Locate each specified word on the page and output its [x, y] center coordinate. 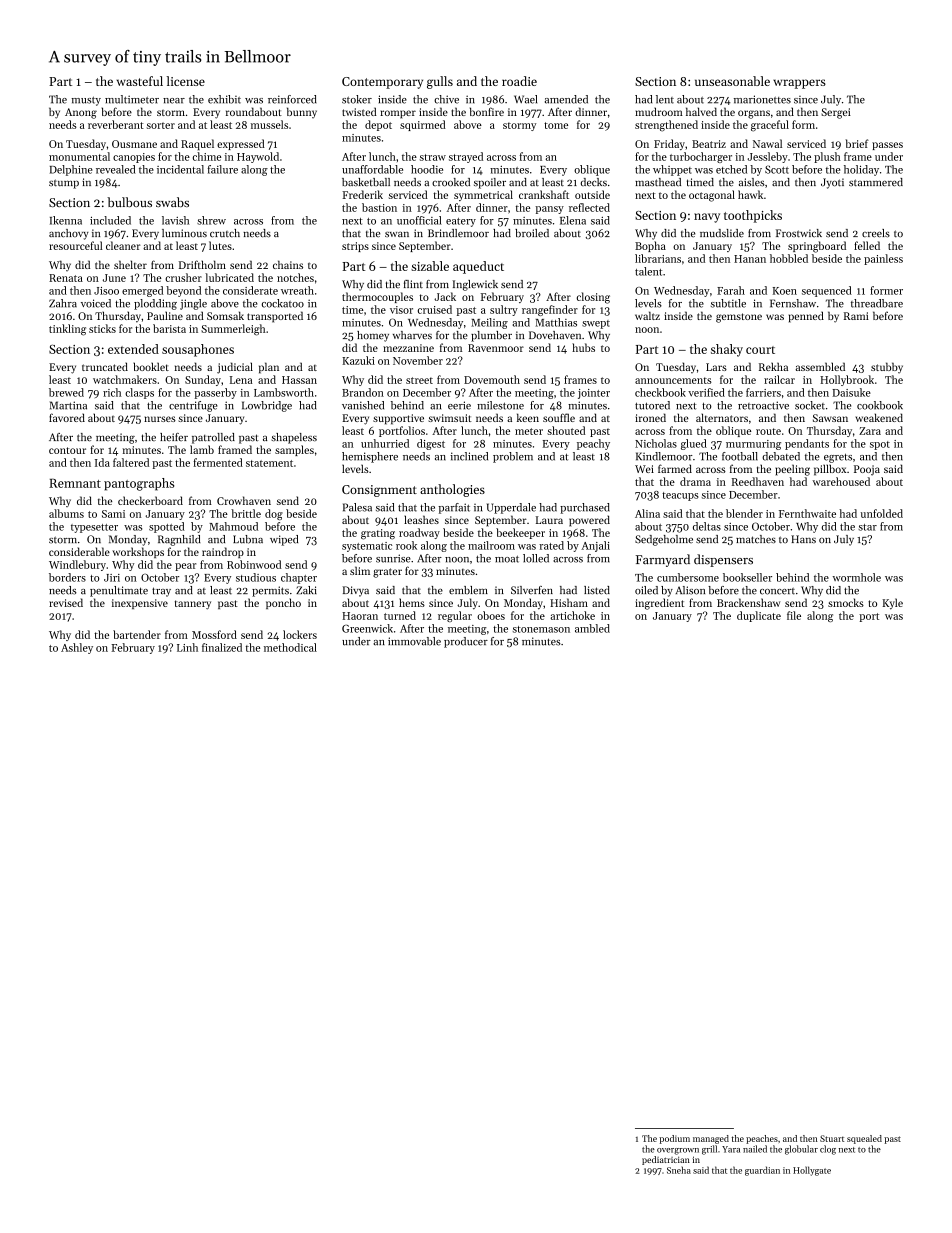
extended [133, 349]
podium [674, 1139]
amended [566, 99]
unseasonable [732, 81]
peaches [762, 1139]
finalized [222, 647]
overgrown [678, 1151]
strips [355, 247]
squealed [864, 1139]
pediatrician [666, 1160]
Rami [856, 316]
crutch [225, 233]
